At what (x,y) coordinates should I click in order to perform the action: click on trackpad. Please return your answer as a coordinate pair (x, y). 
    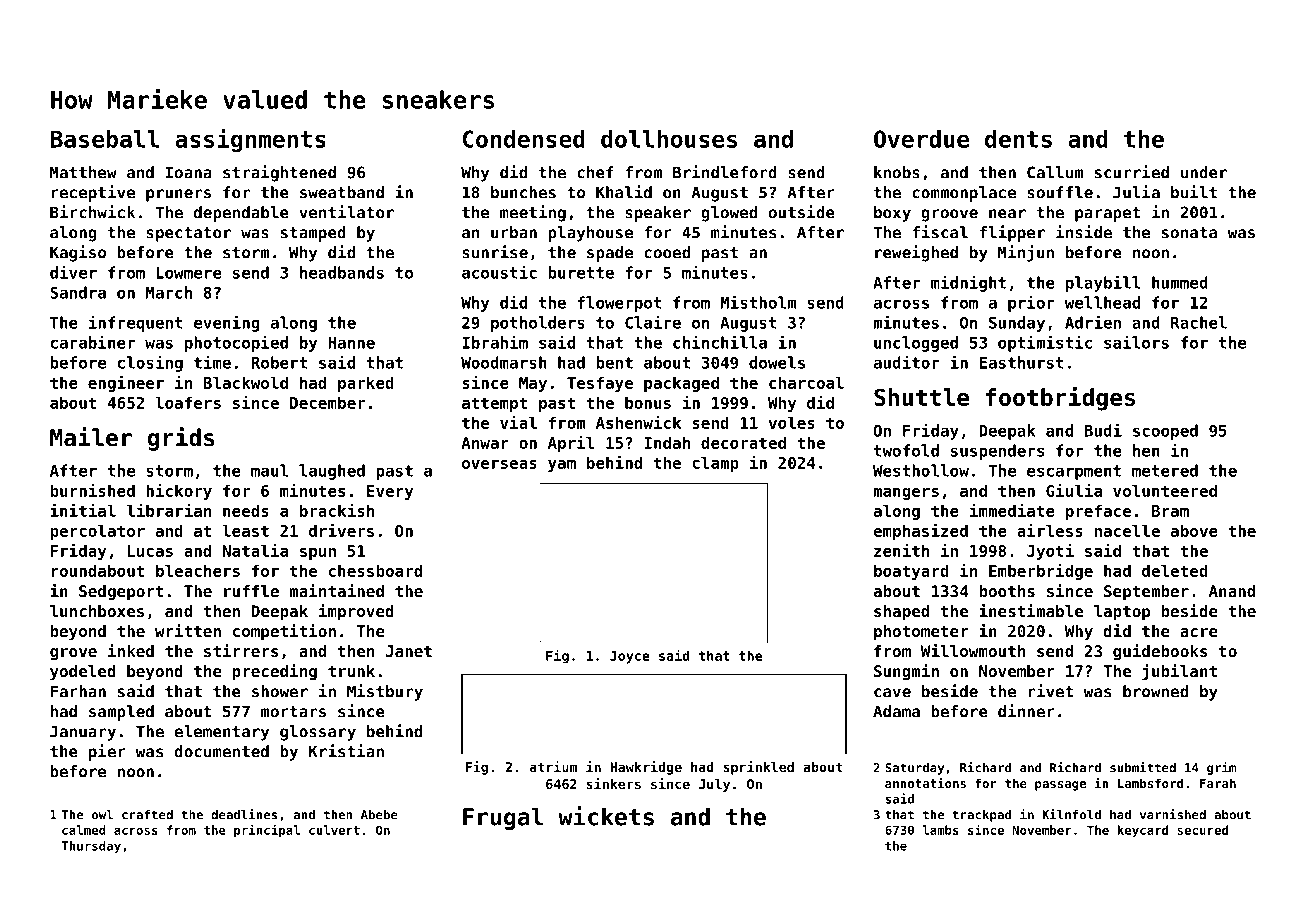
    Looking at the image, I should click on (981, 816).
